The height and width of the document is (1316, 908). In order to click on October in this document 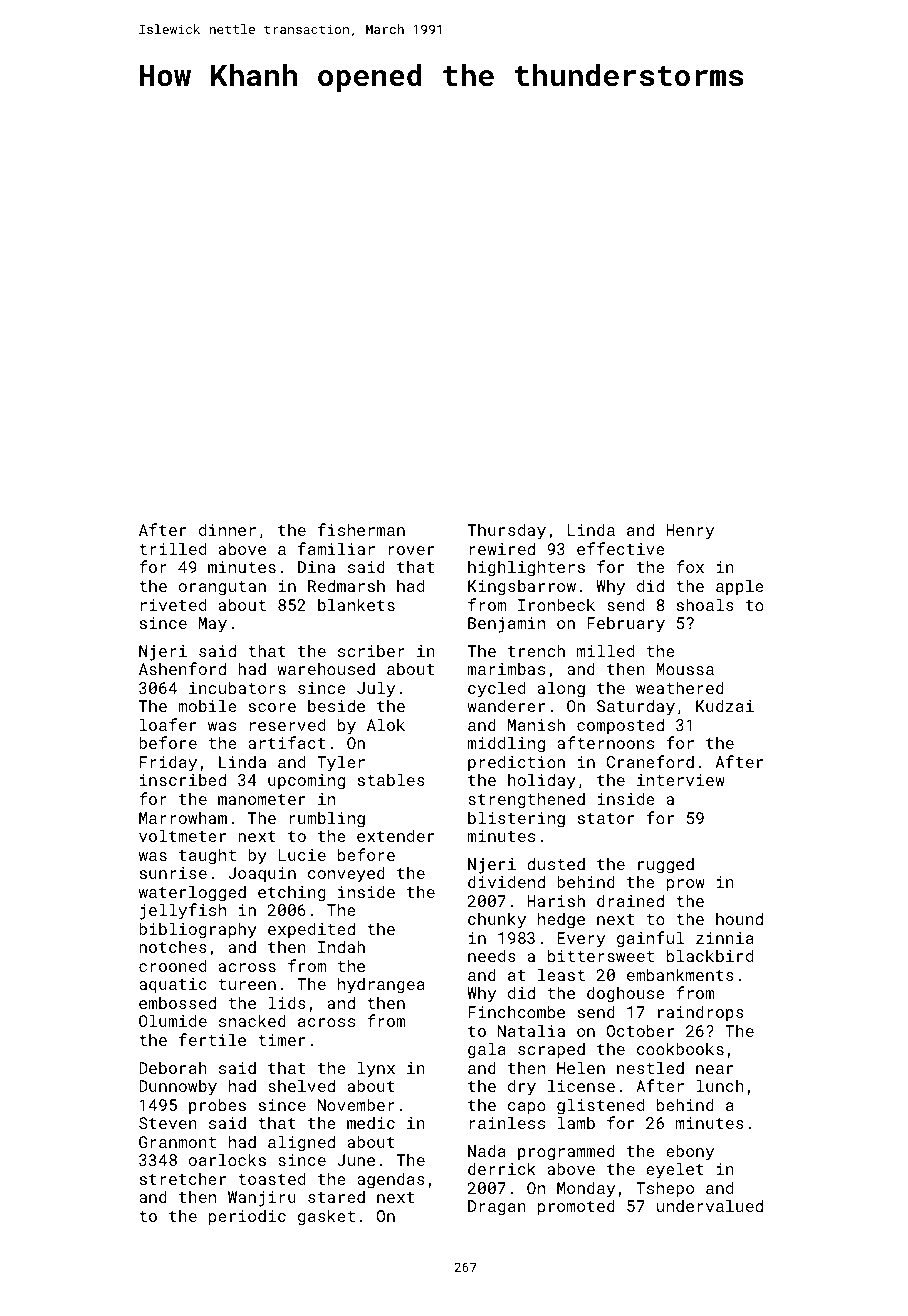, I will do `click(640, 1030)`.
